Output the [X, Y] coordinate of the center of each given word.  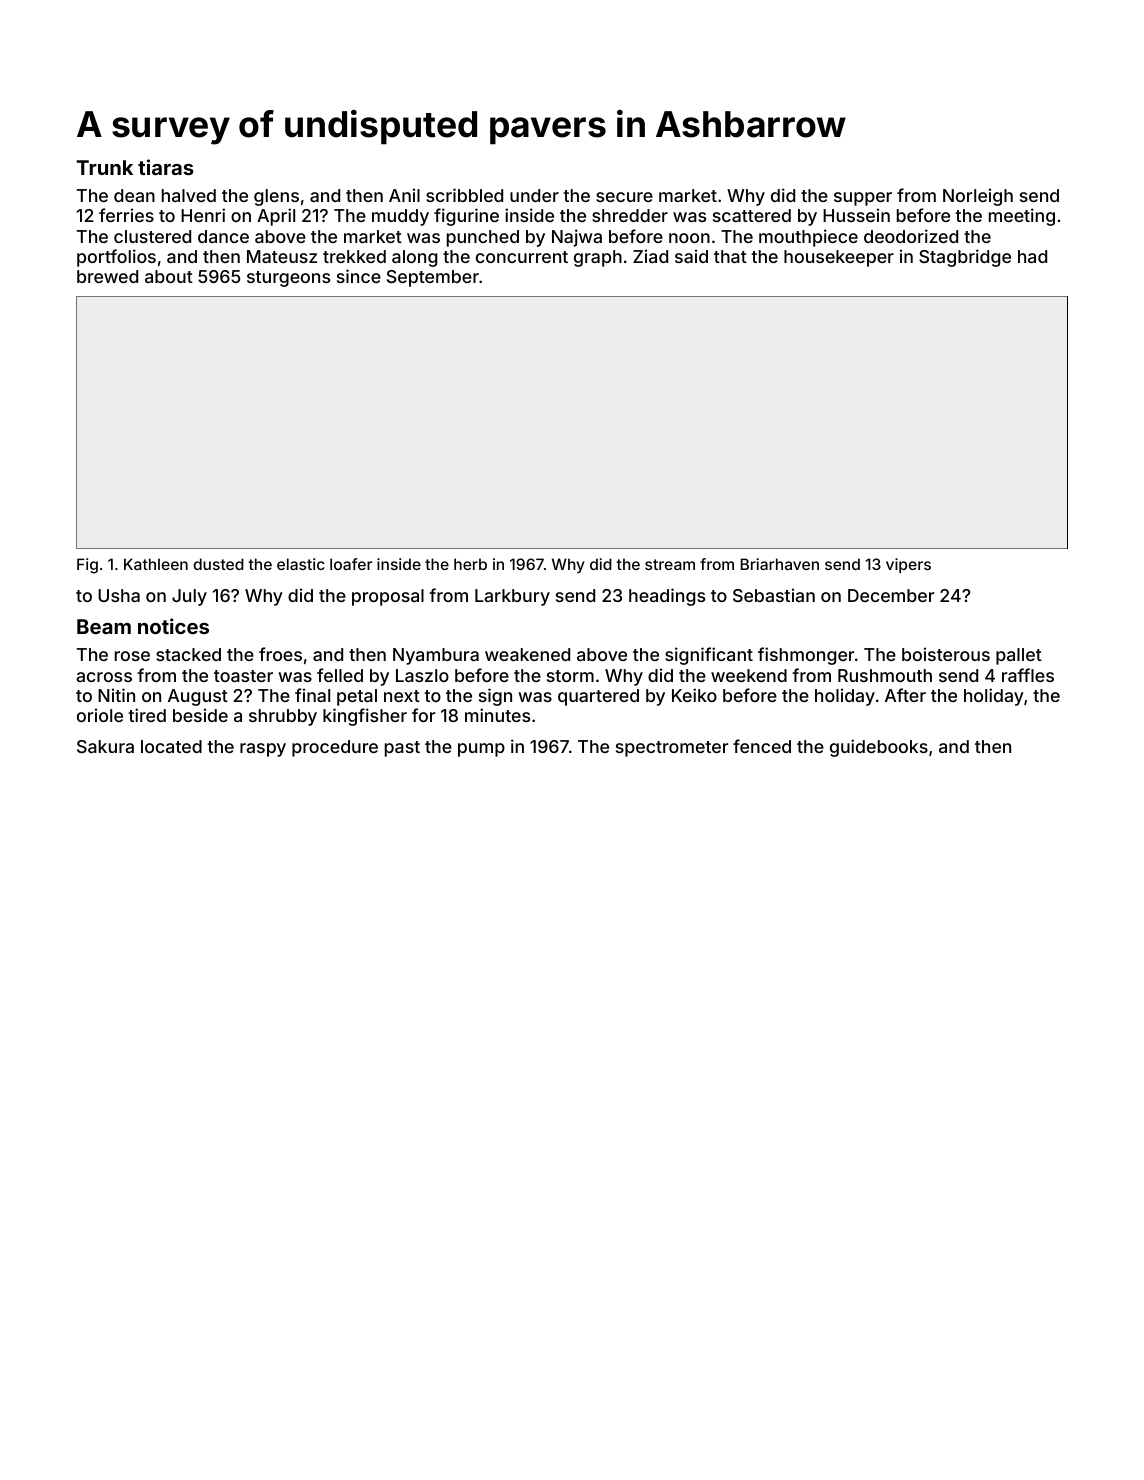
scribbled [464, 195]
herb [470, 564]
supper [863, 199]
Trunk [104, 167]
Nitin [116, 695]
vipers [908, 565]
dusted [218, 564]
